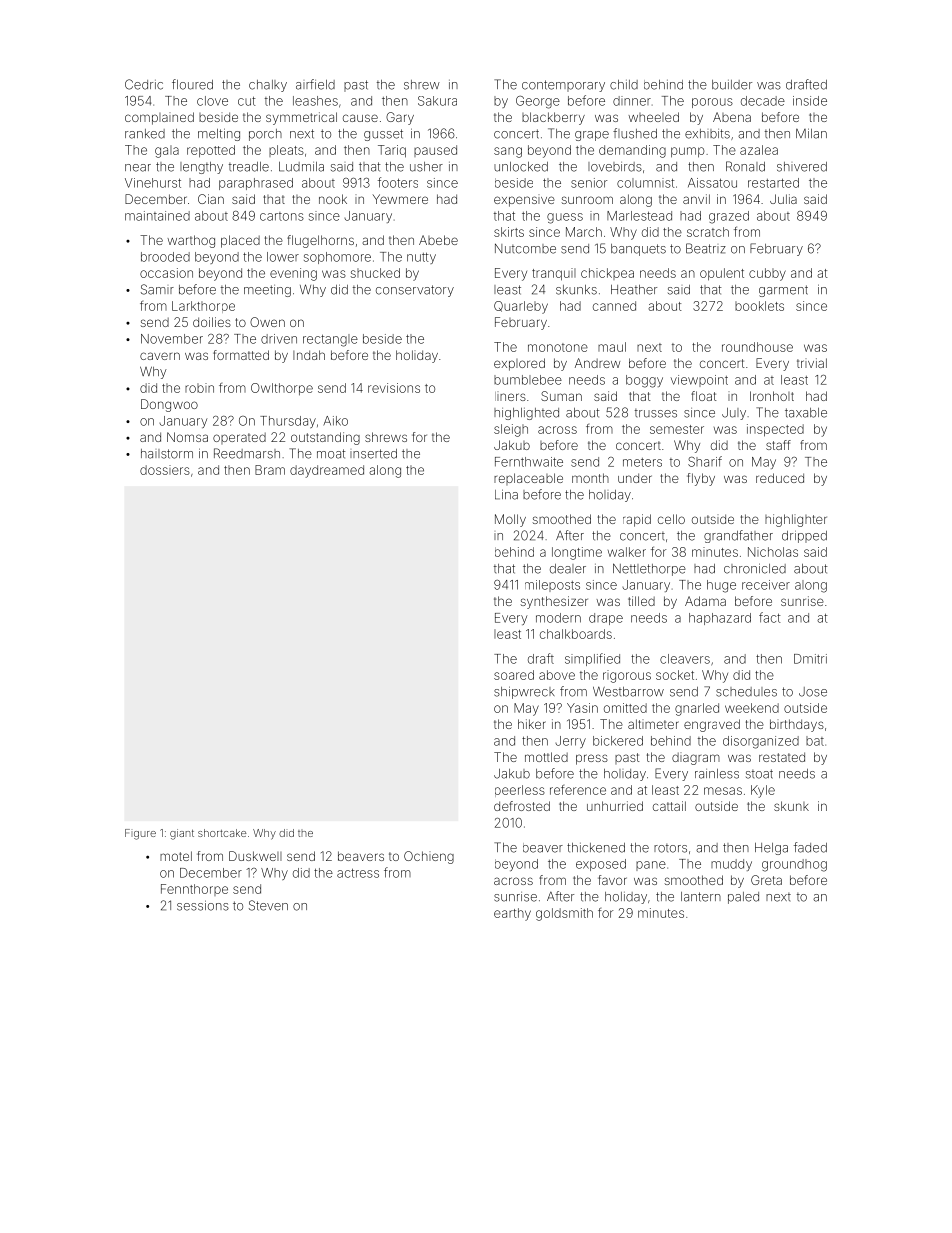 This screenshot has height=1233, width=952. I want to click on blackberry, so click(553, 118).
